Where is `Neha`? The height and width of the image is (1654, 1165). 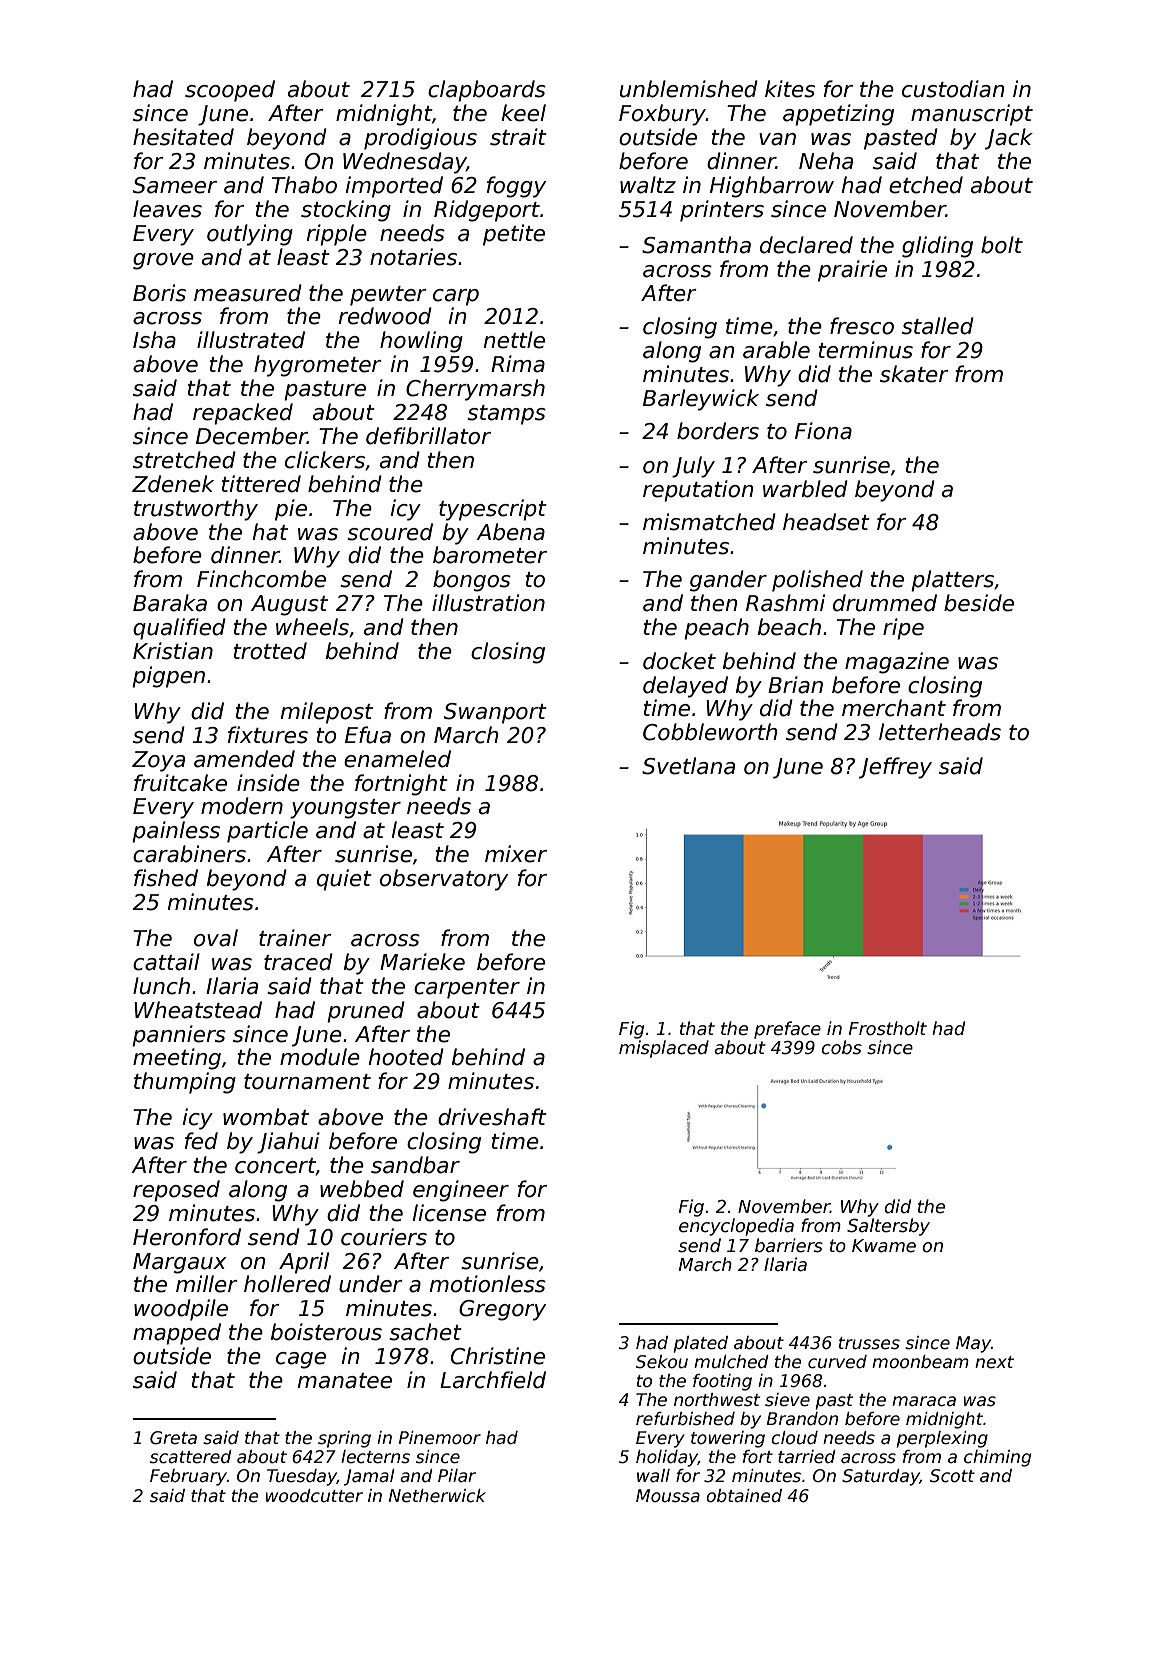
Neha is located at coordinates (826, 161).
